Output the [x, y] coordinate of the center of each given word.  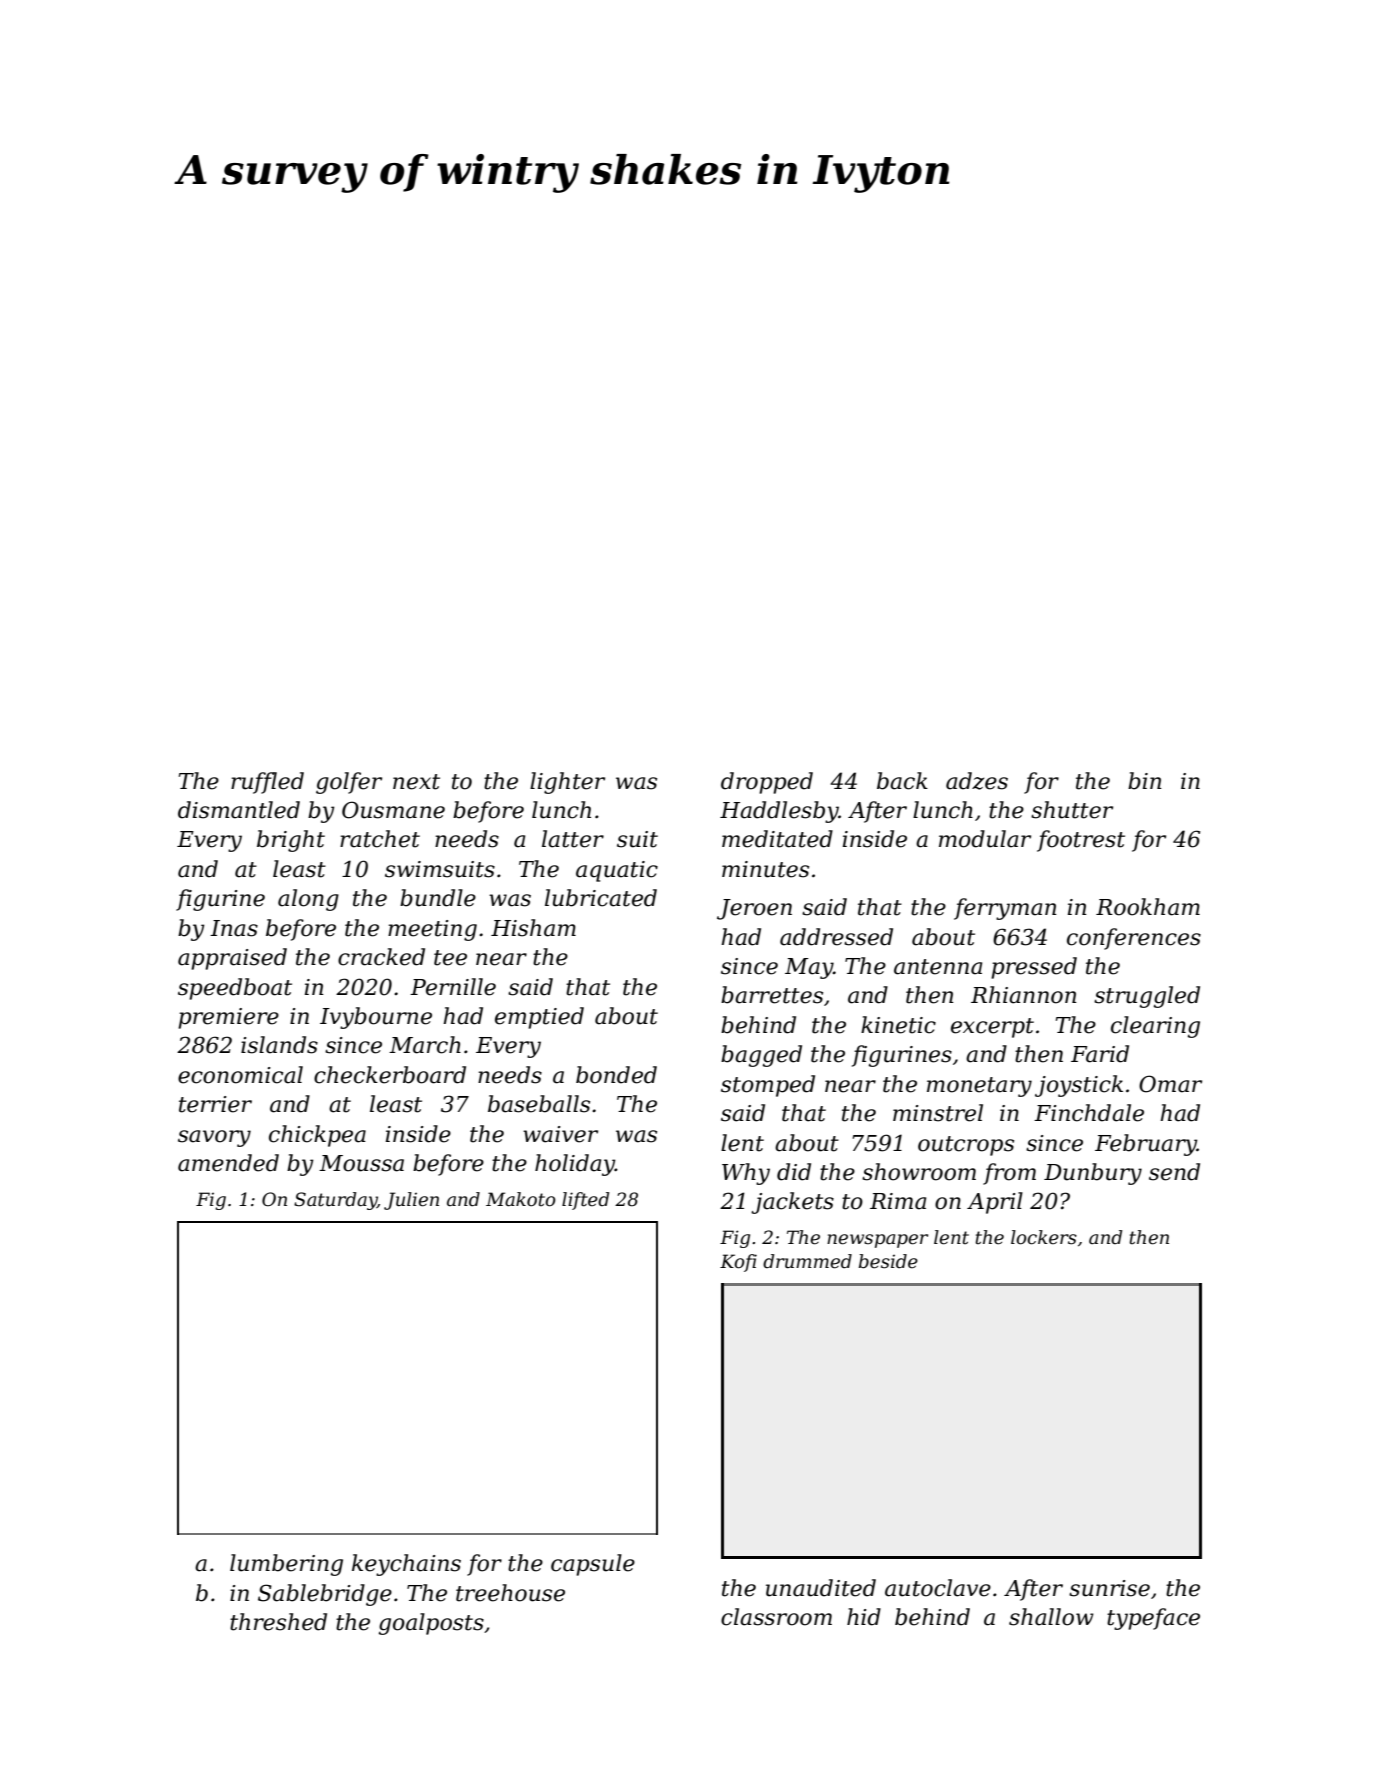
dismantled [239, 810]
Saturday [335, 1201]
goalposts [431, 1624]
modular [985, 839]
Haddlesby [779, 812]
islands [279, 1045]
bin [1145, 781]
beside [888, 1261]
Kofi [738, 1263]
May [809, 968]
